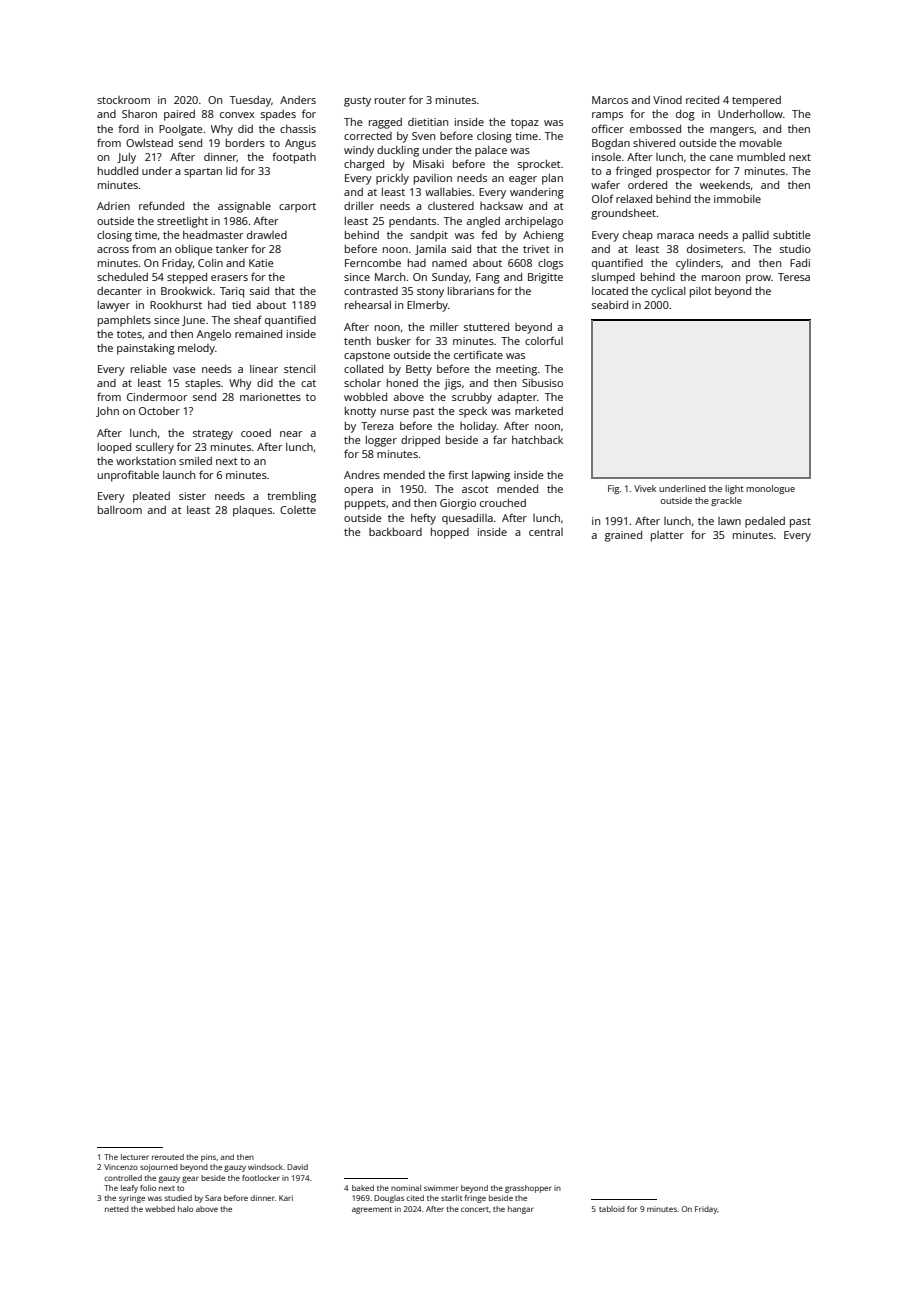  What do you see at coordinates (441, 1188) in the screenshot?
I see `swimmer` at bounding box center [441, 1188].
